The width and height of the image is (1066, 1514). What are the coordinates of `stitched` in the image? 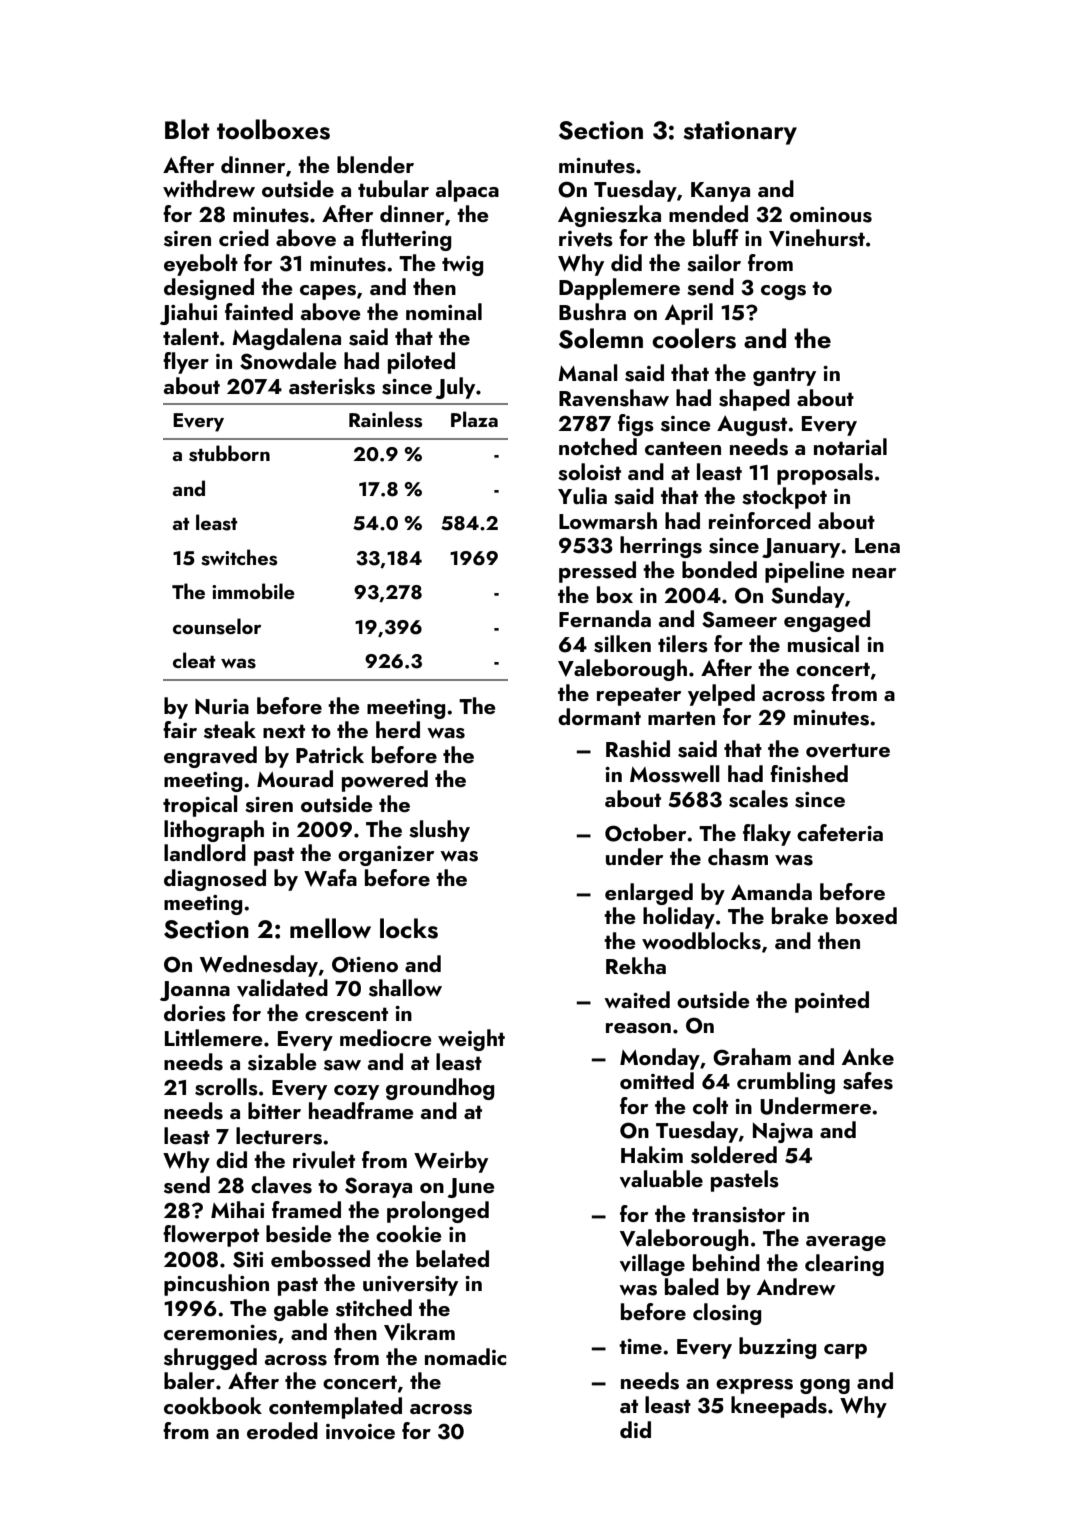 It's located at (374, 1308).
